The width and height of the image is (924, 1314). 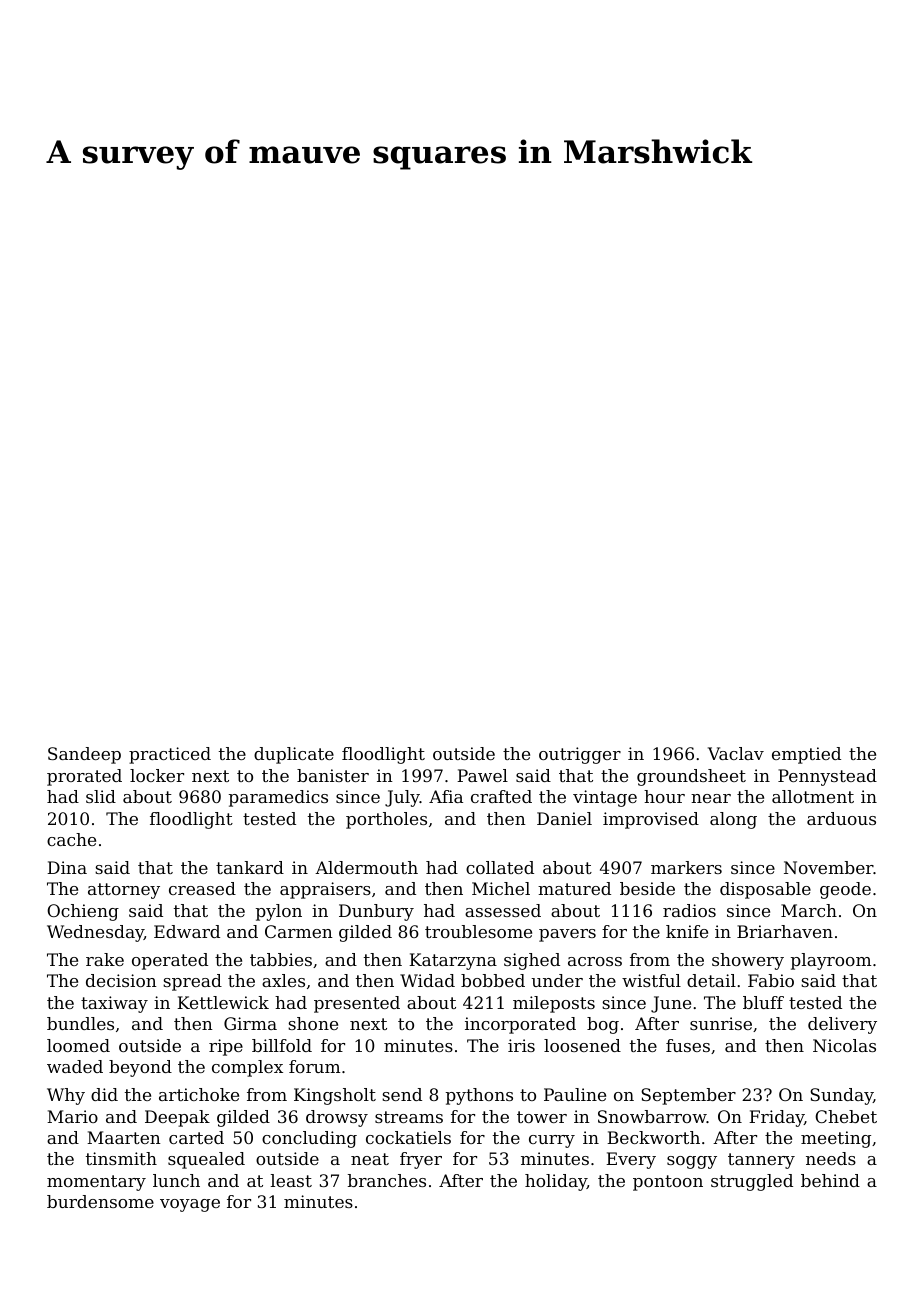 I want to click on creased, so click(x=202, y=888).
